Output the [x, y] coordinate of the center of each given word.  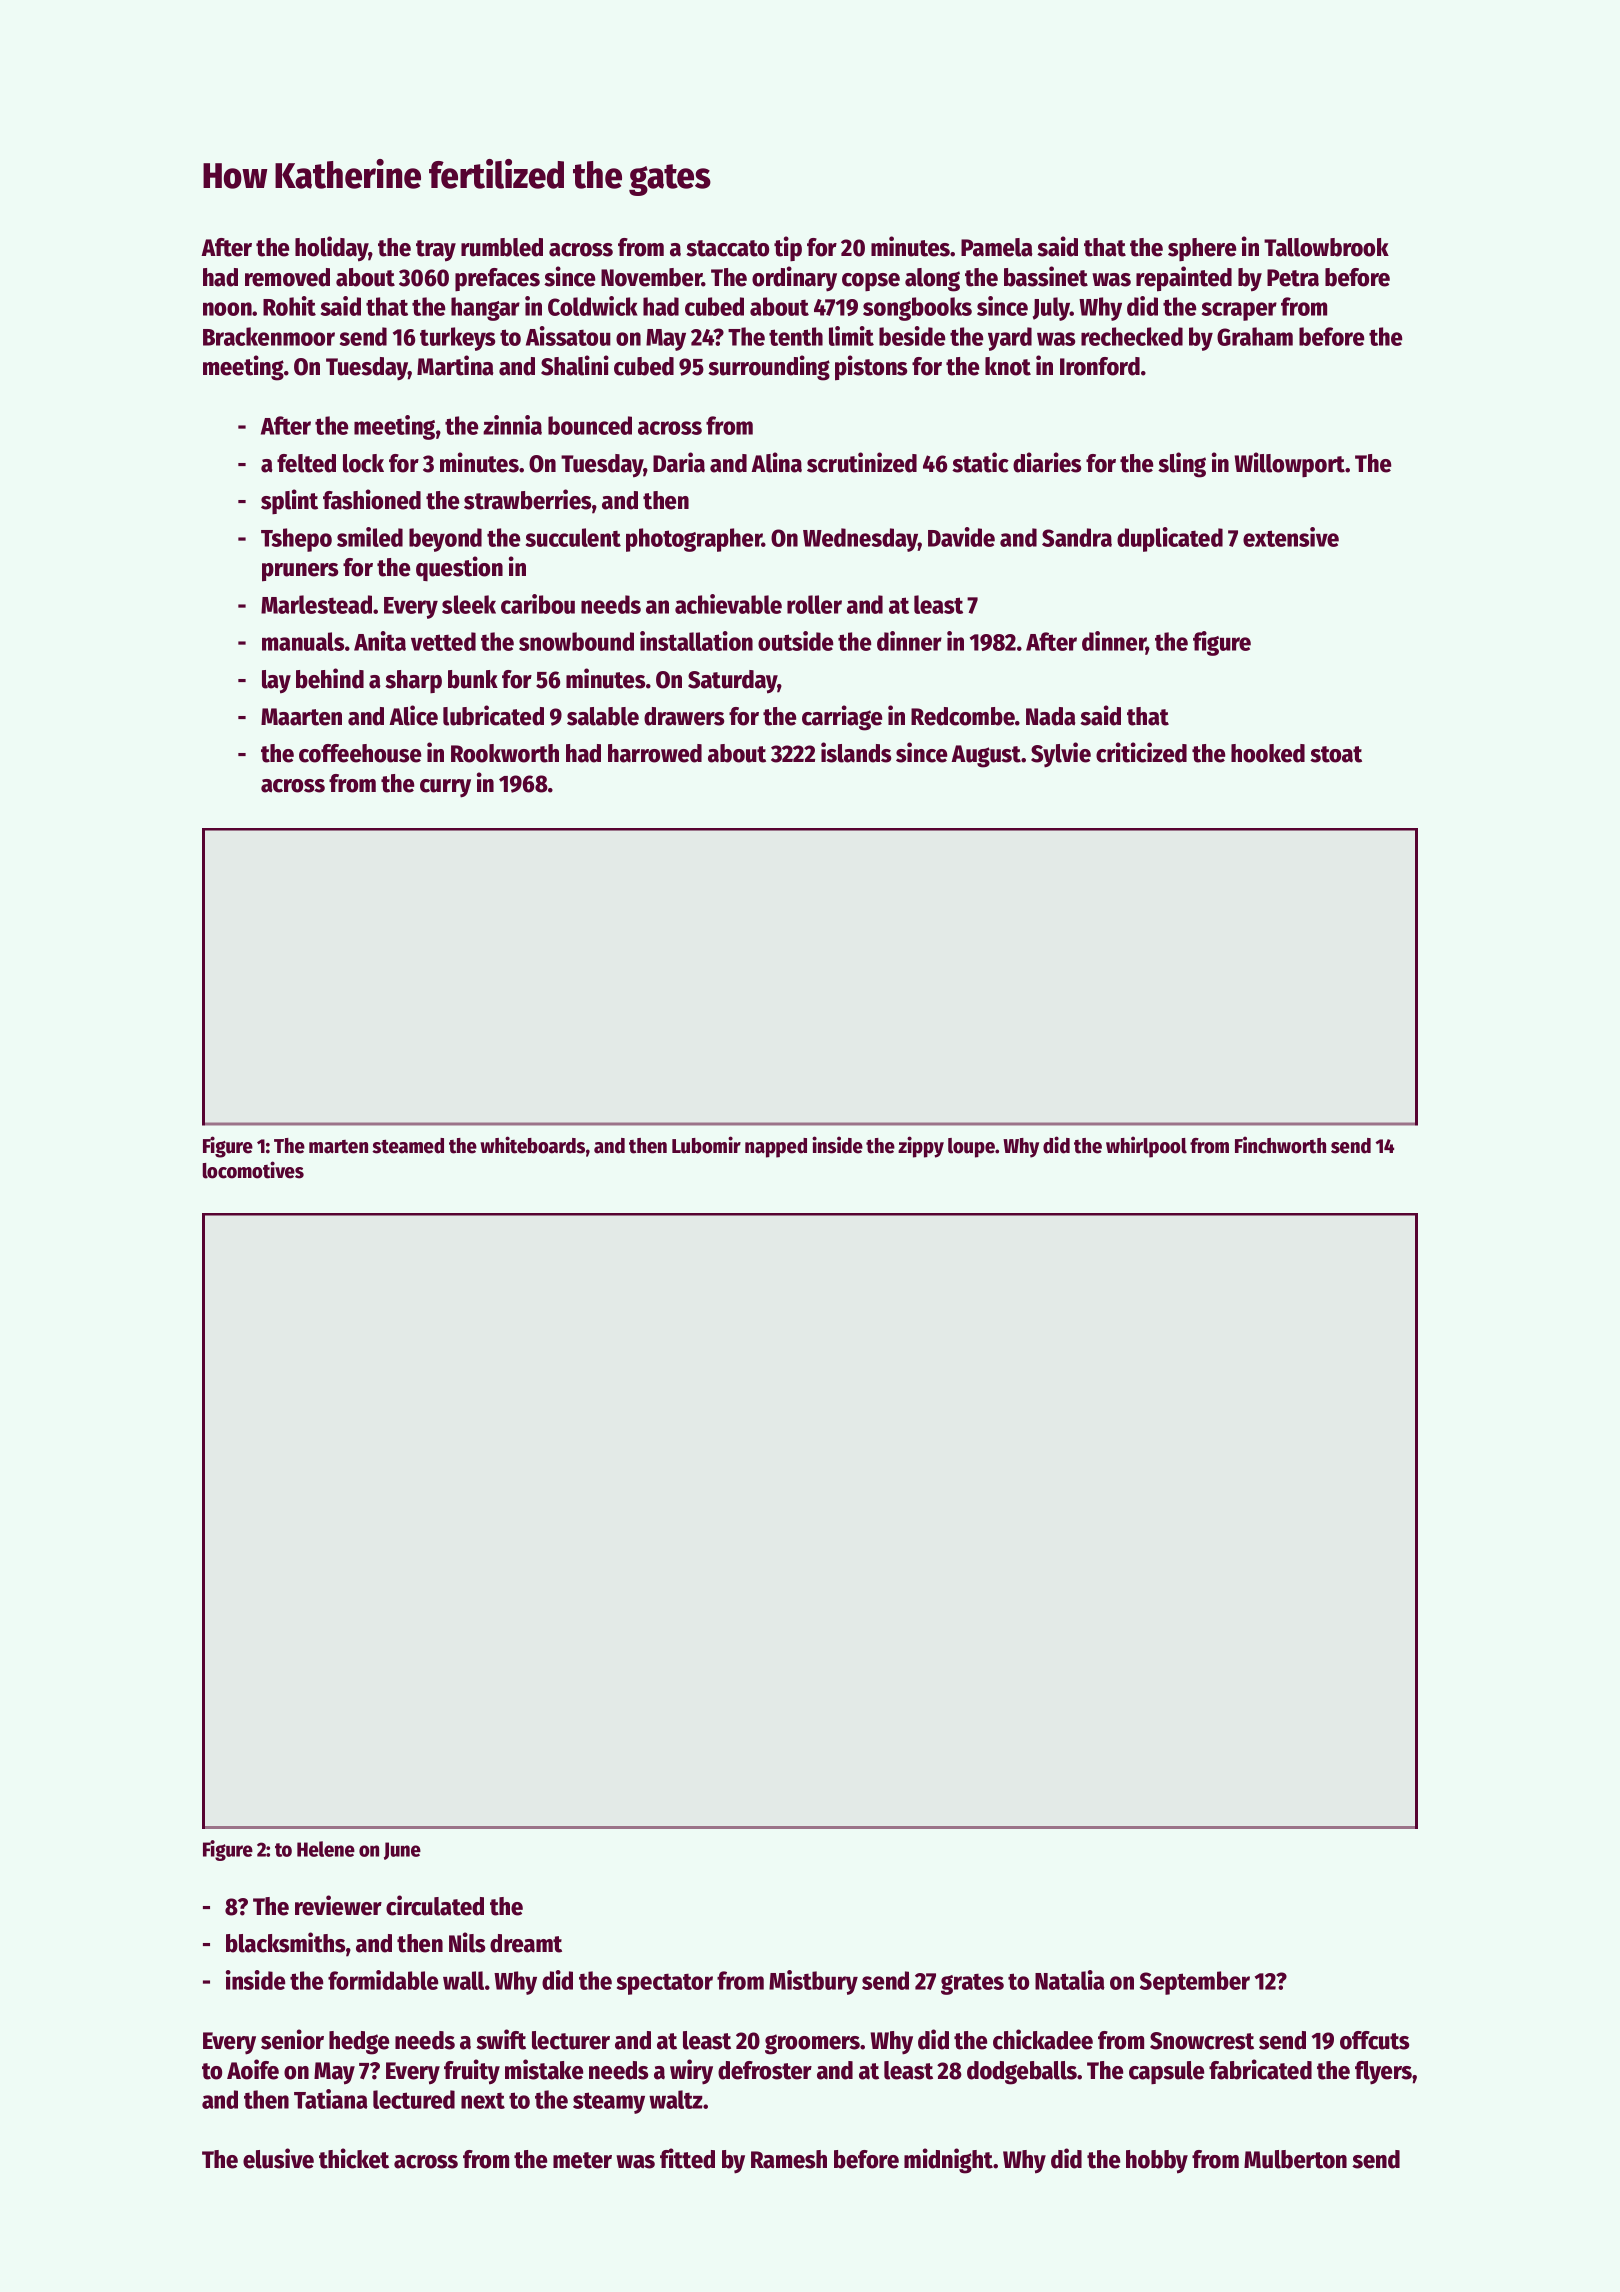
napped [776, 1148]
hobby [1157, 2162]
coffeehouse [360, 753]
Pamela [996, 247]
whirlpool [1146, 1147]
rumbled [502, 247]
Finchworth [1280, 1145]
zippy [921, 1147]
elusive [278, 2158]
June [402, 1851]
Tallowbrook [1326, 247]
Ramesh [789, 2159]
